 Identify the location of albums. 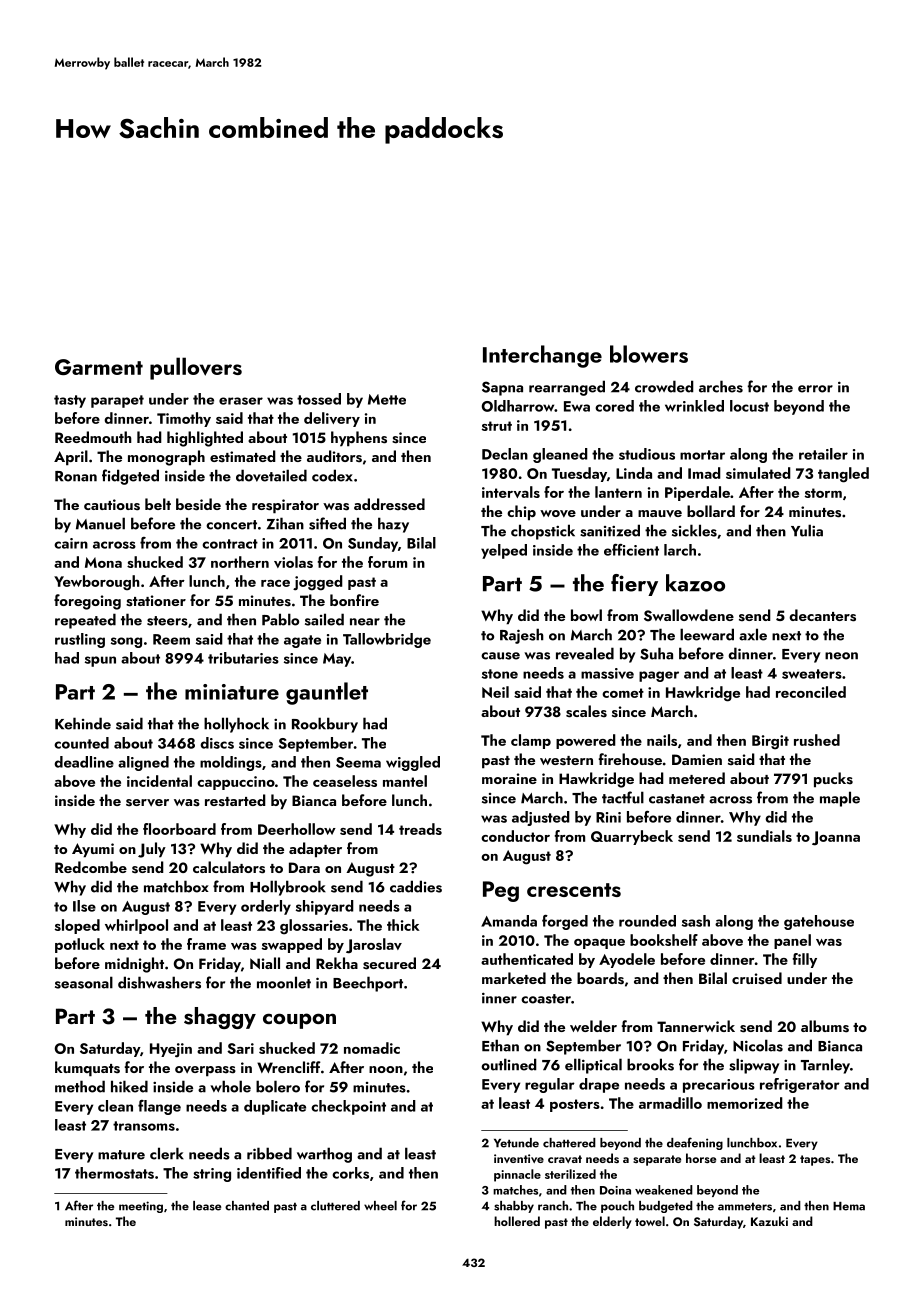
(825, 1026).
